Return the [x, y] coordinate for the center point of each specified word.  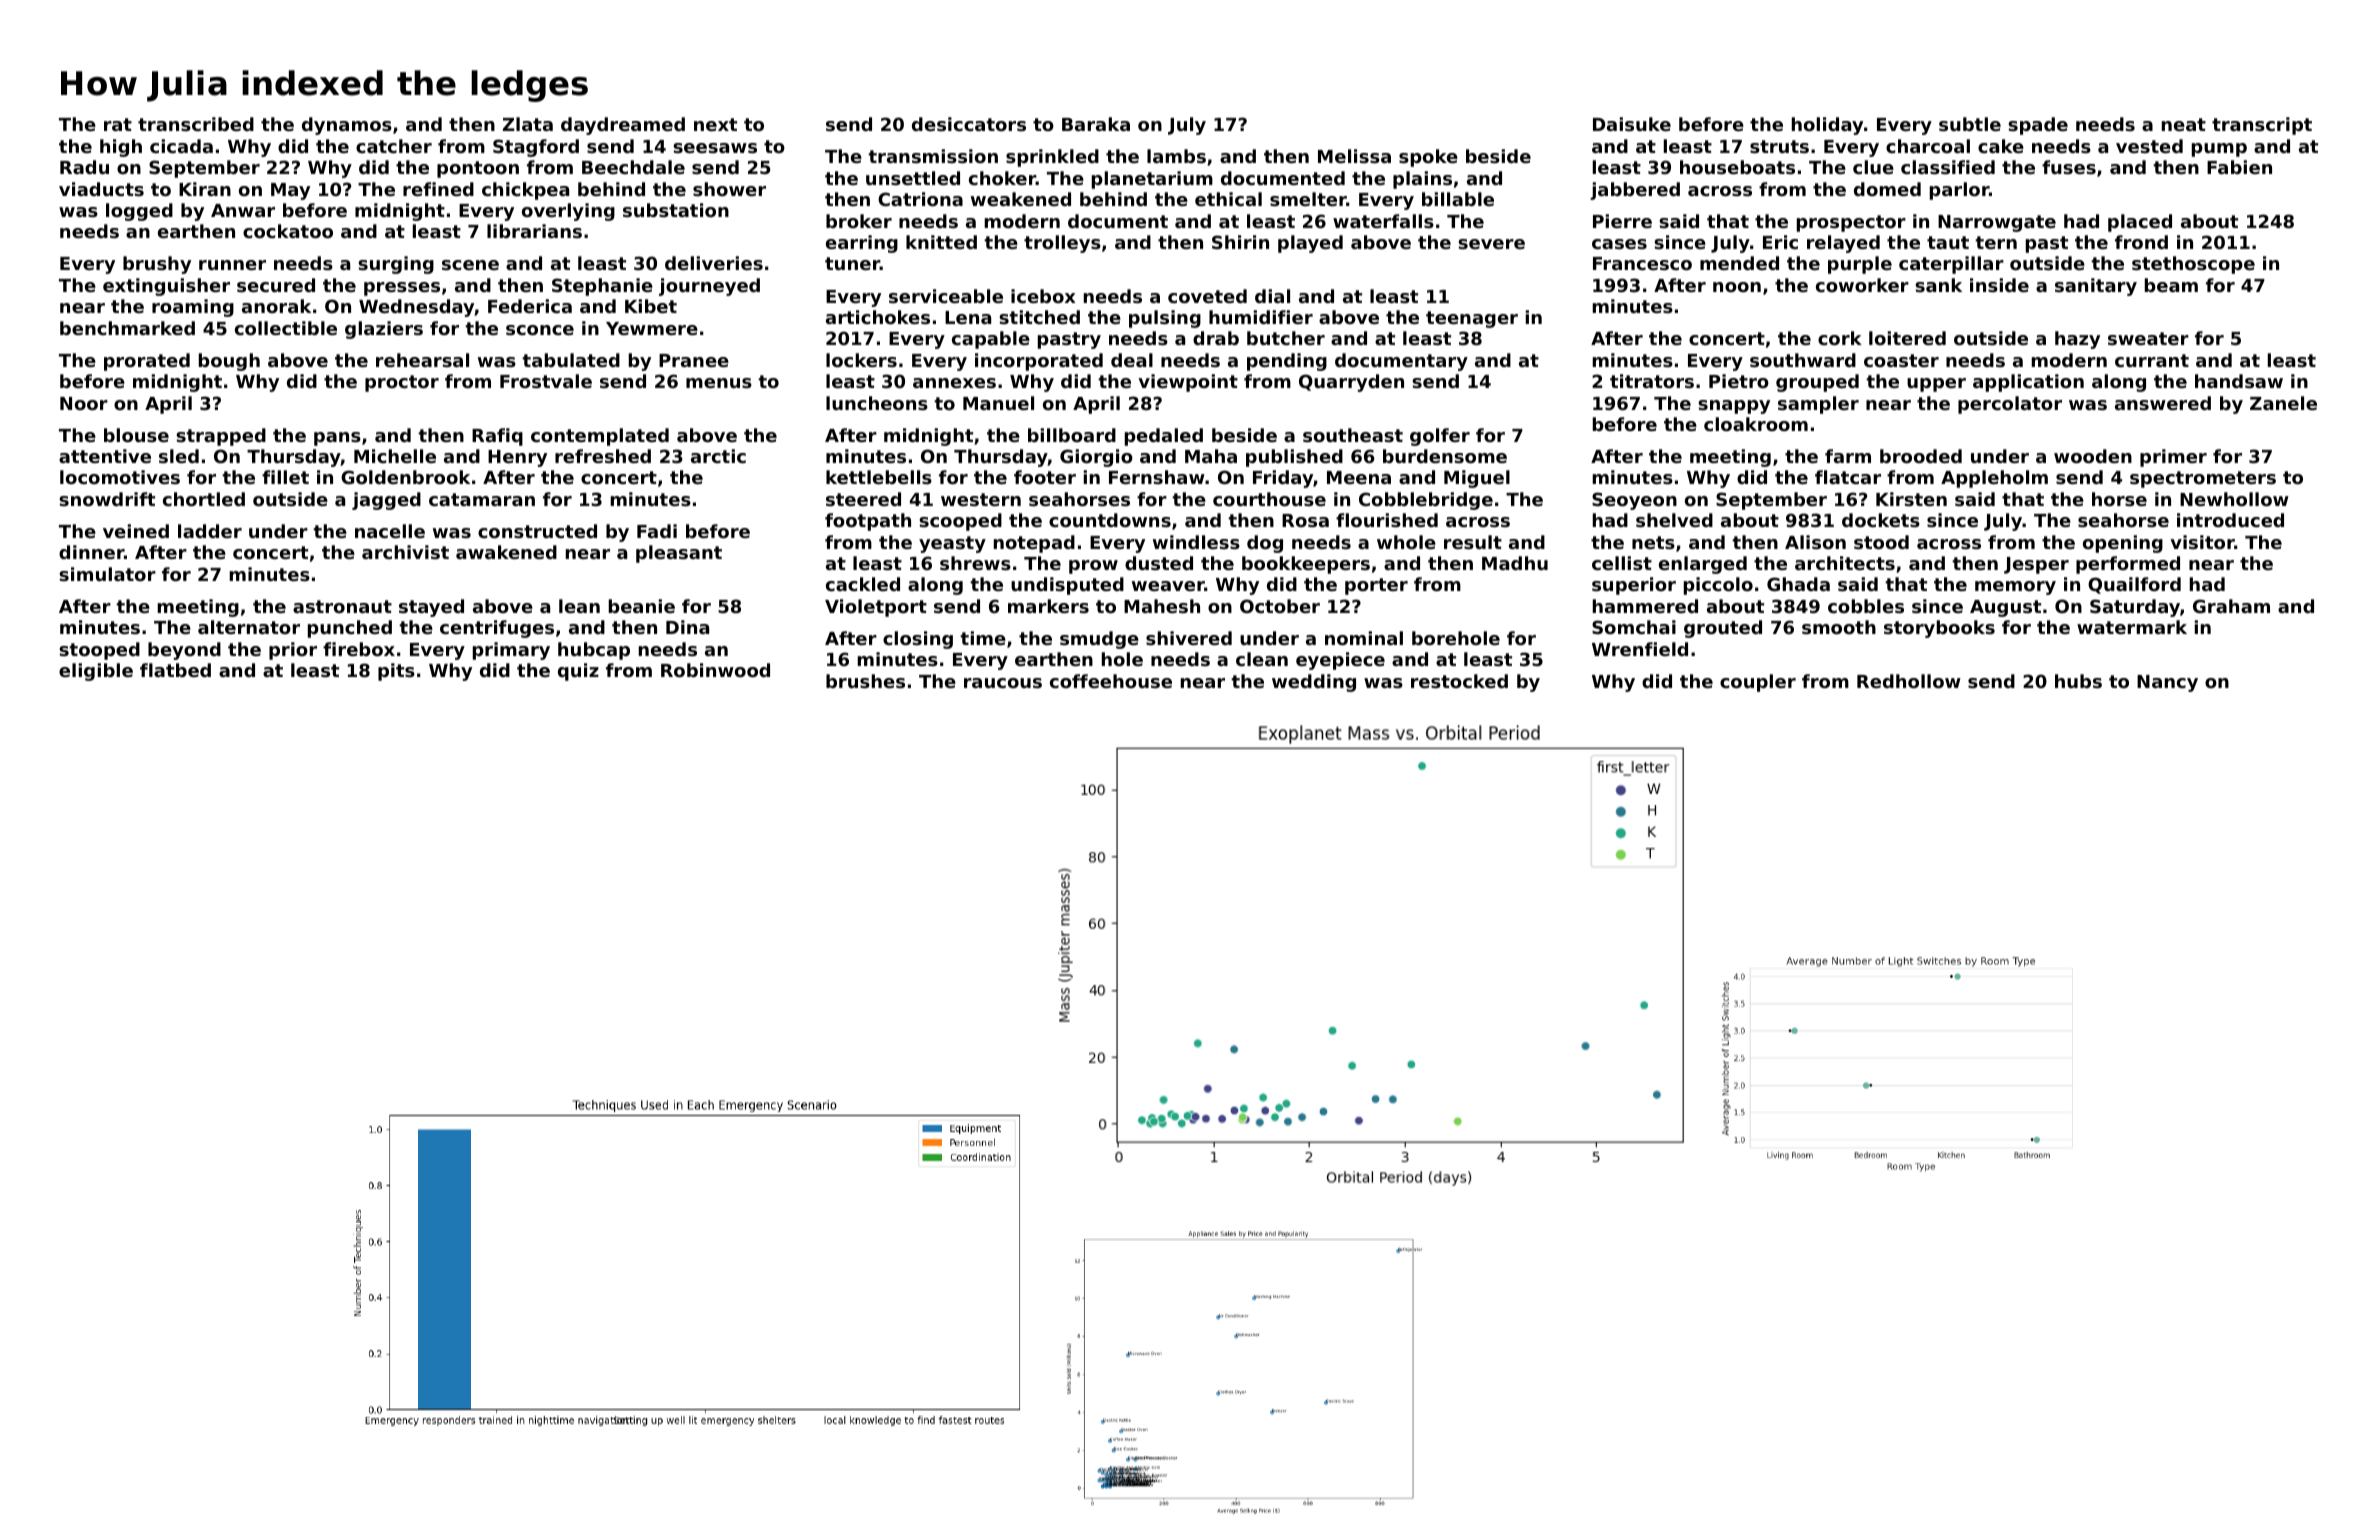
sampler [1818, 405]
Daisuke [1632, 124]
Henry [517, 458]
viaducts [101, 189]
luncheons [877, 403]
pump [2219, 150]
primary [511, 651]
